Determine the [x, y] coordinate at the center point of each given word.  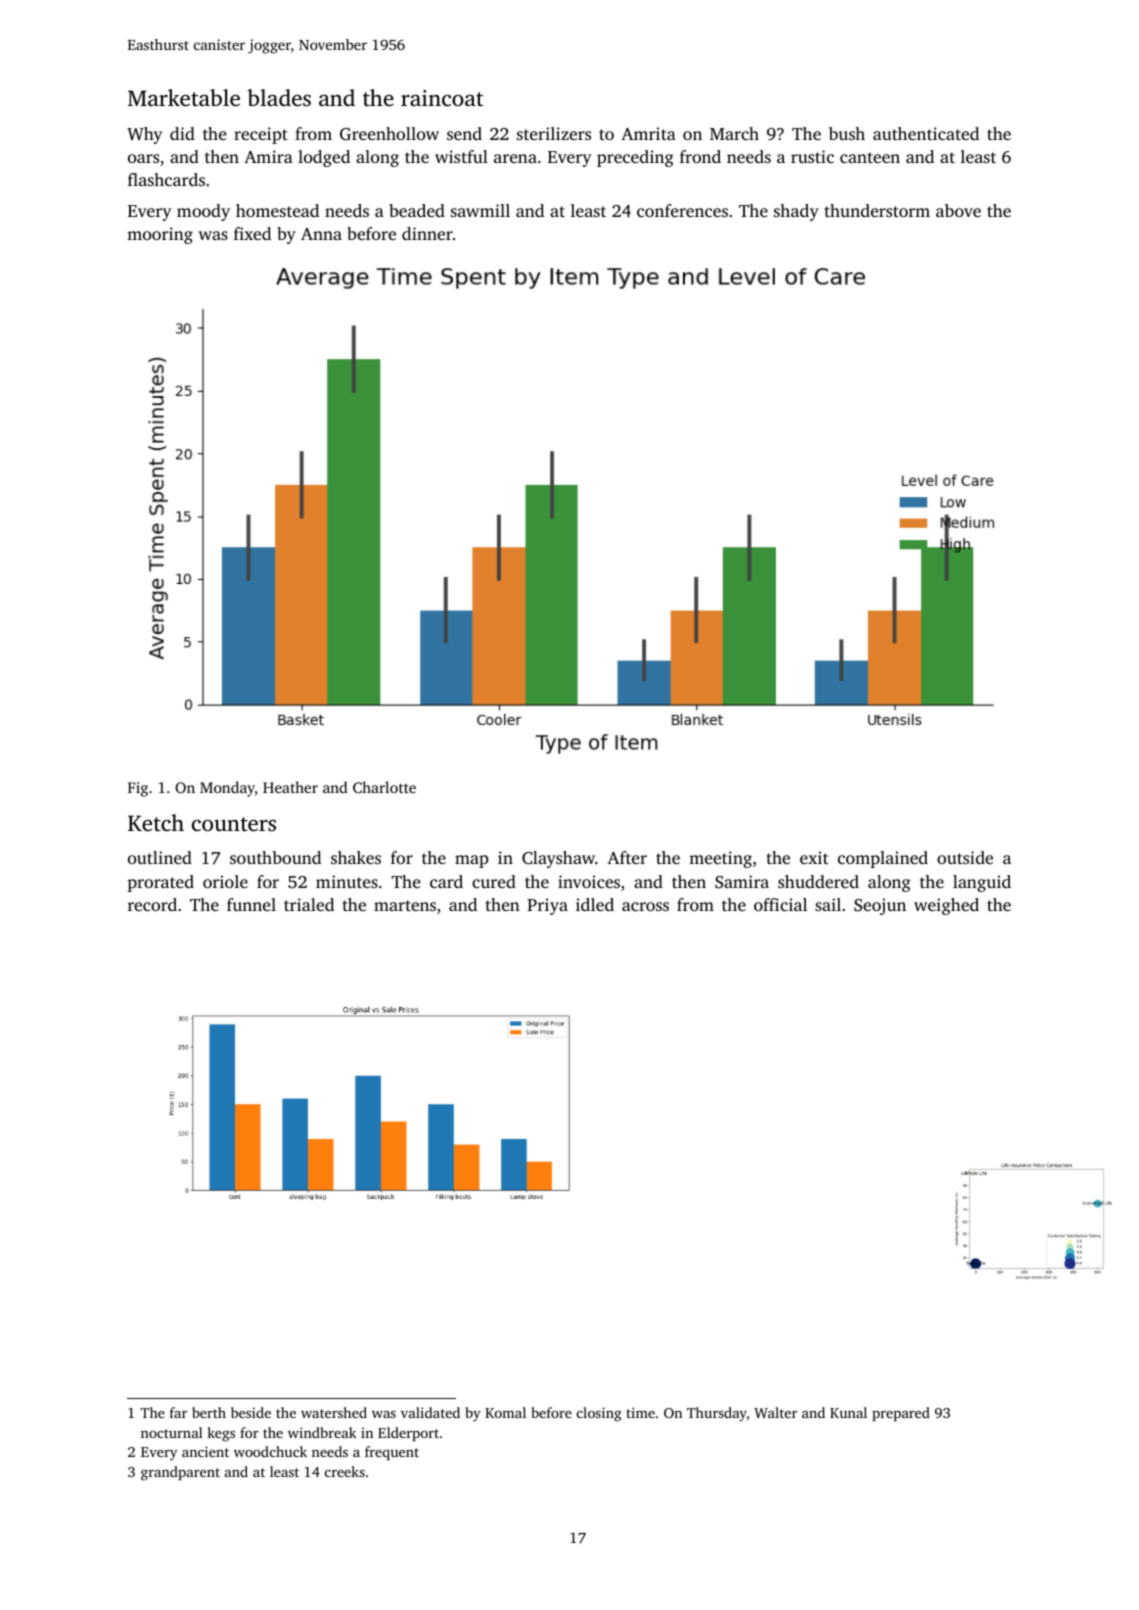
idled [595, 904]
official [780, 904]
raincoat [442, 98]
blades [279, 98]
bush [847, 133]
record [152, 904]
